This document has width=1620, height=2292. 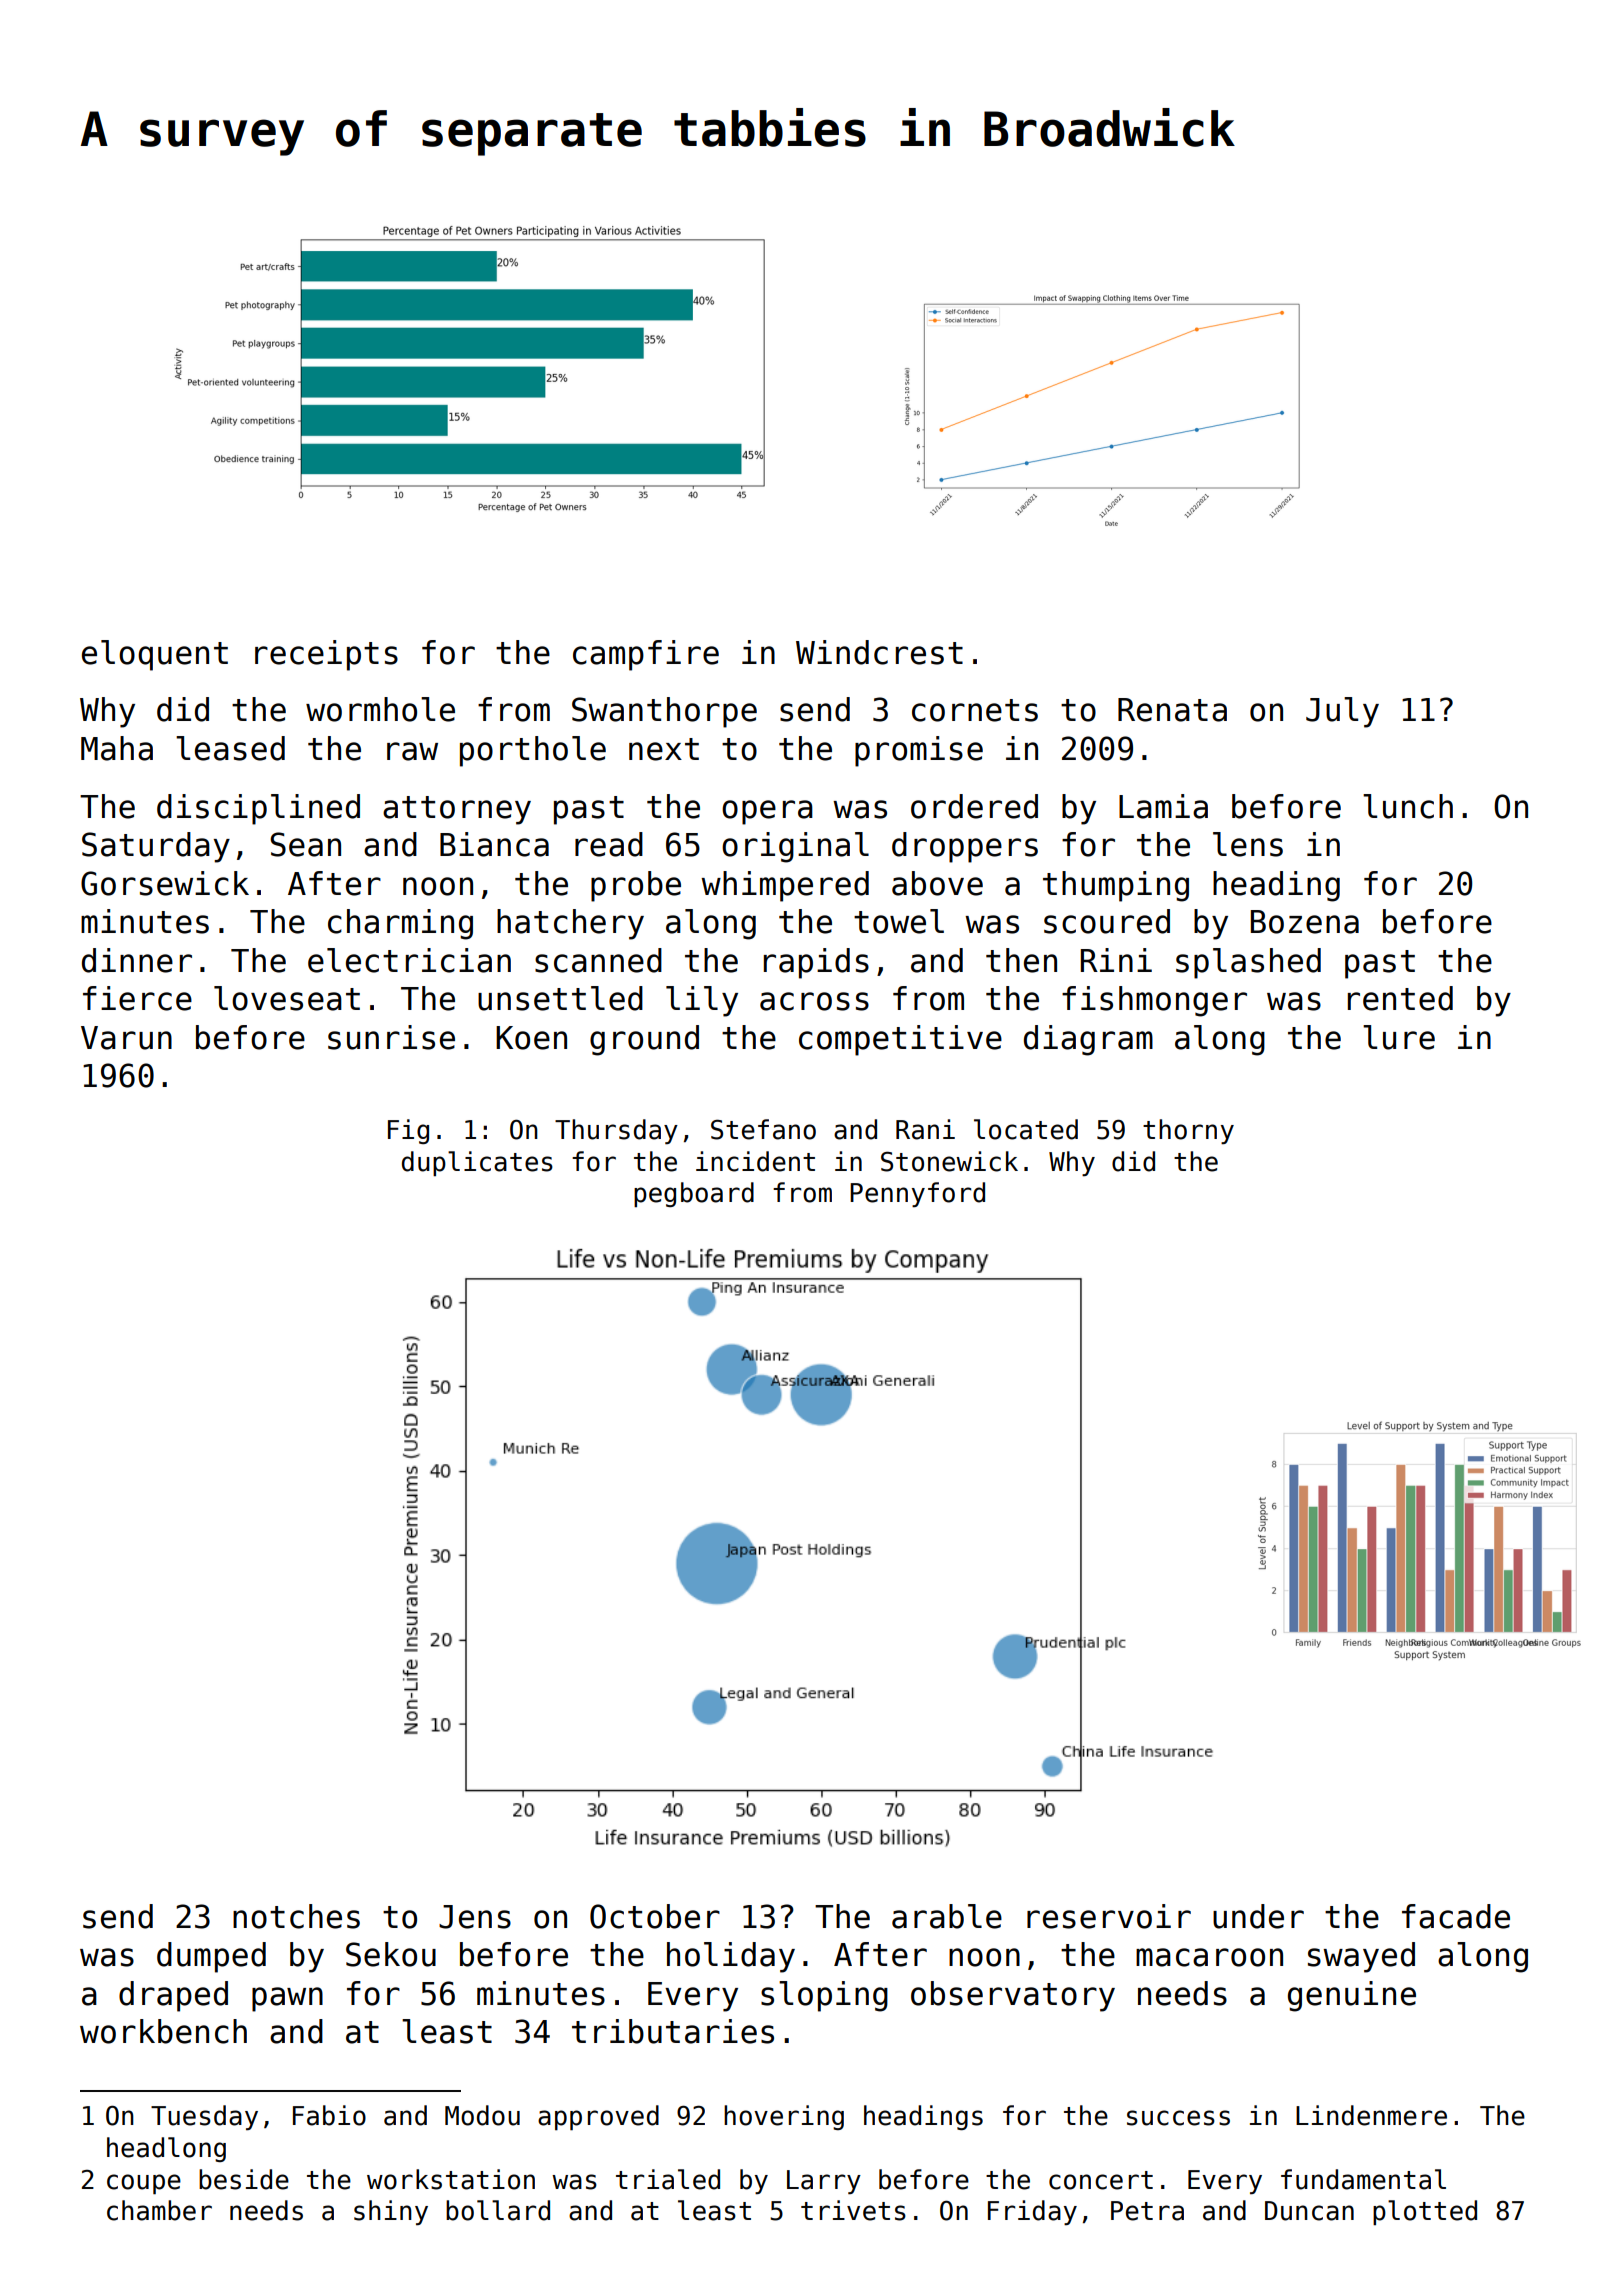 What do you see at coordinates (1188, 1131) in the document?
I see `thorny` at bounding box center [1188, 1131].
